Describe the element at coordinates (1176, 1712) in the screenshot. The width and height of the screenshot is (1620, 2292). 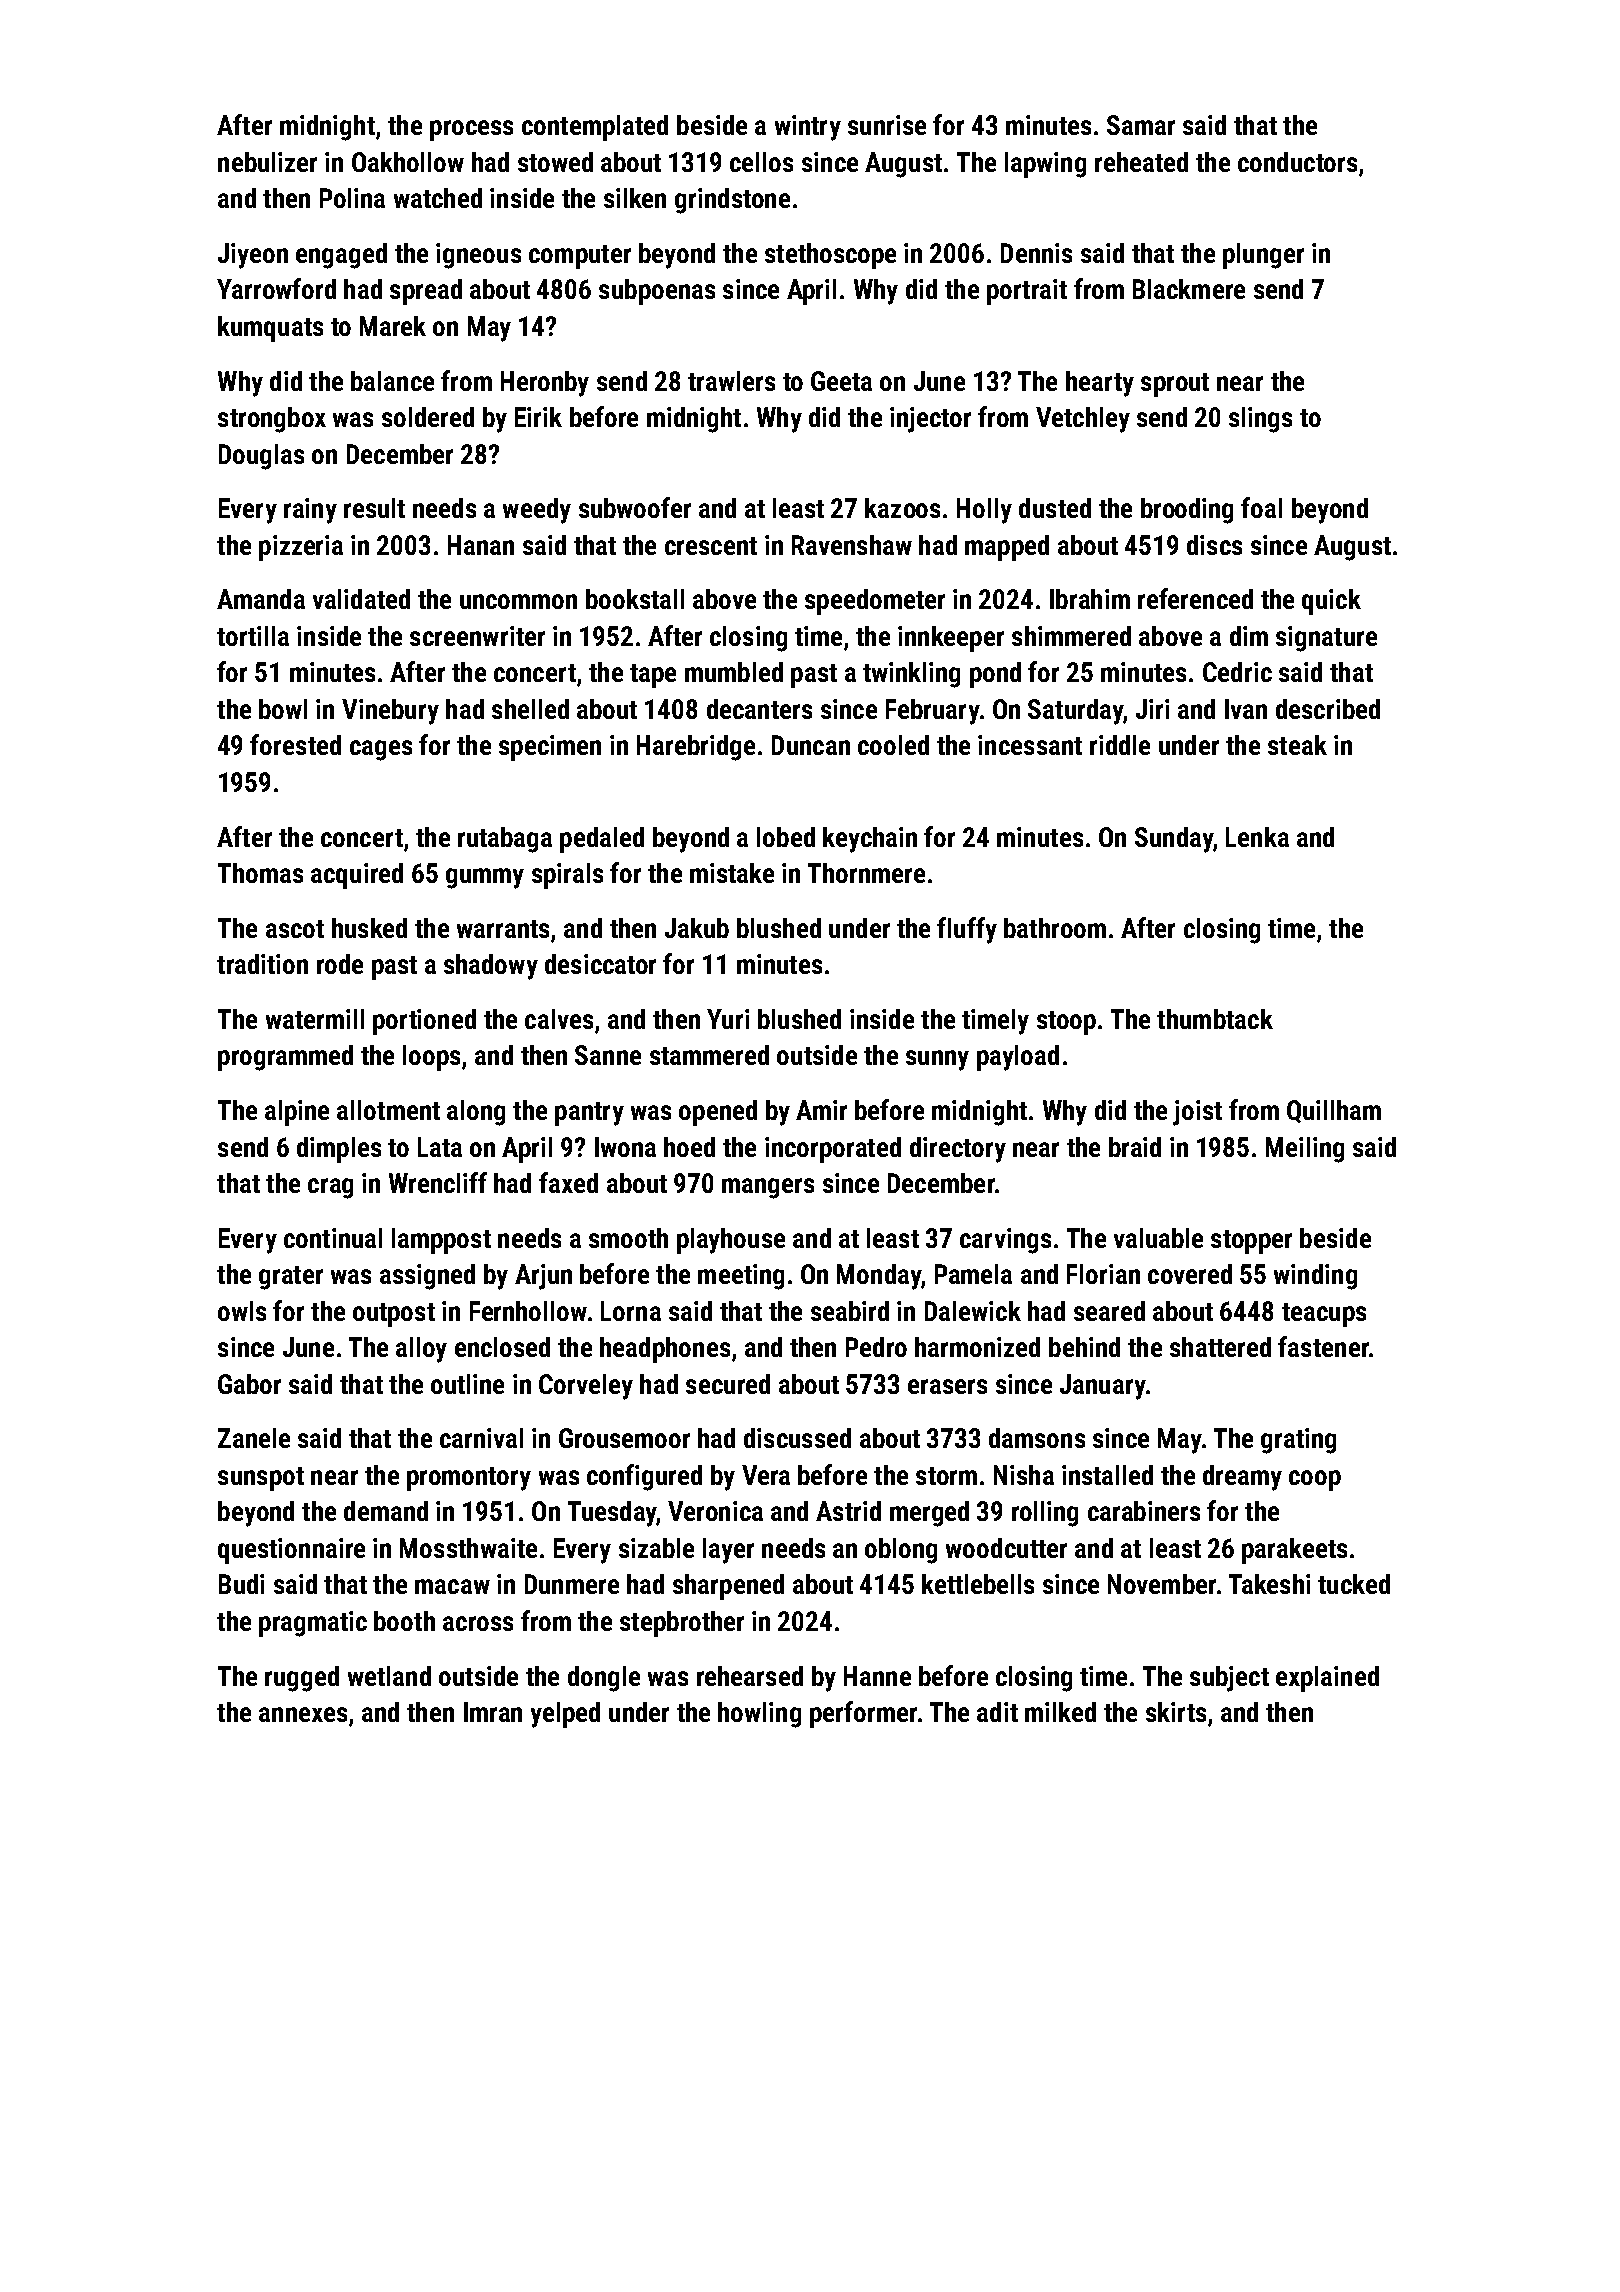
I see `skirts` at that location.
